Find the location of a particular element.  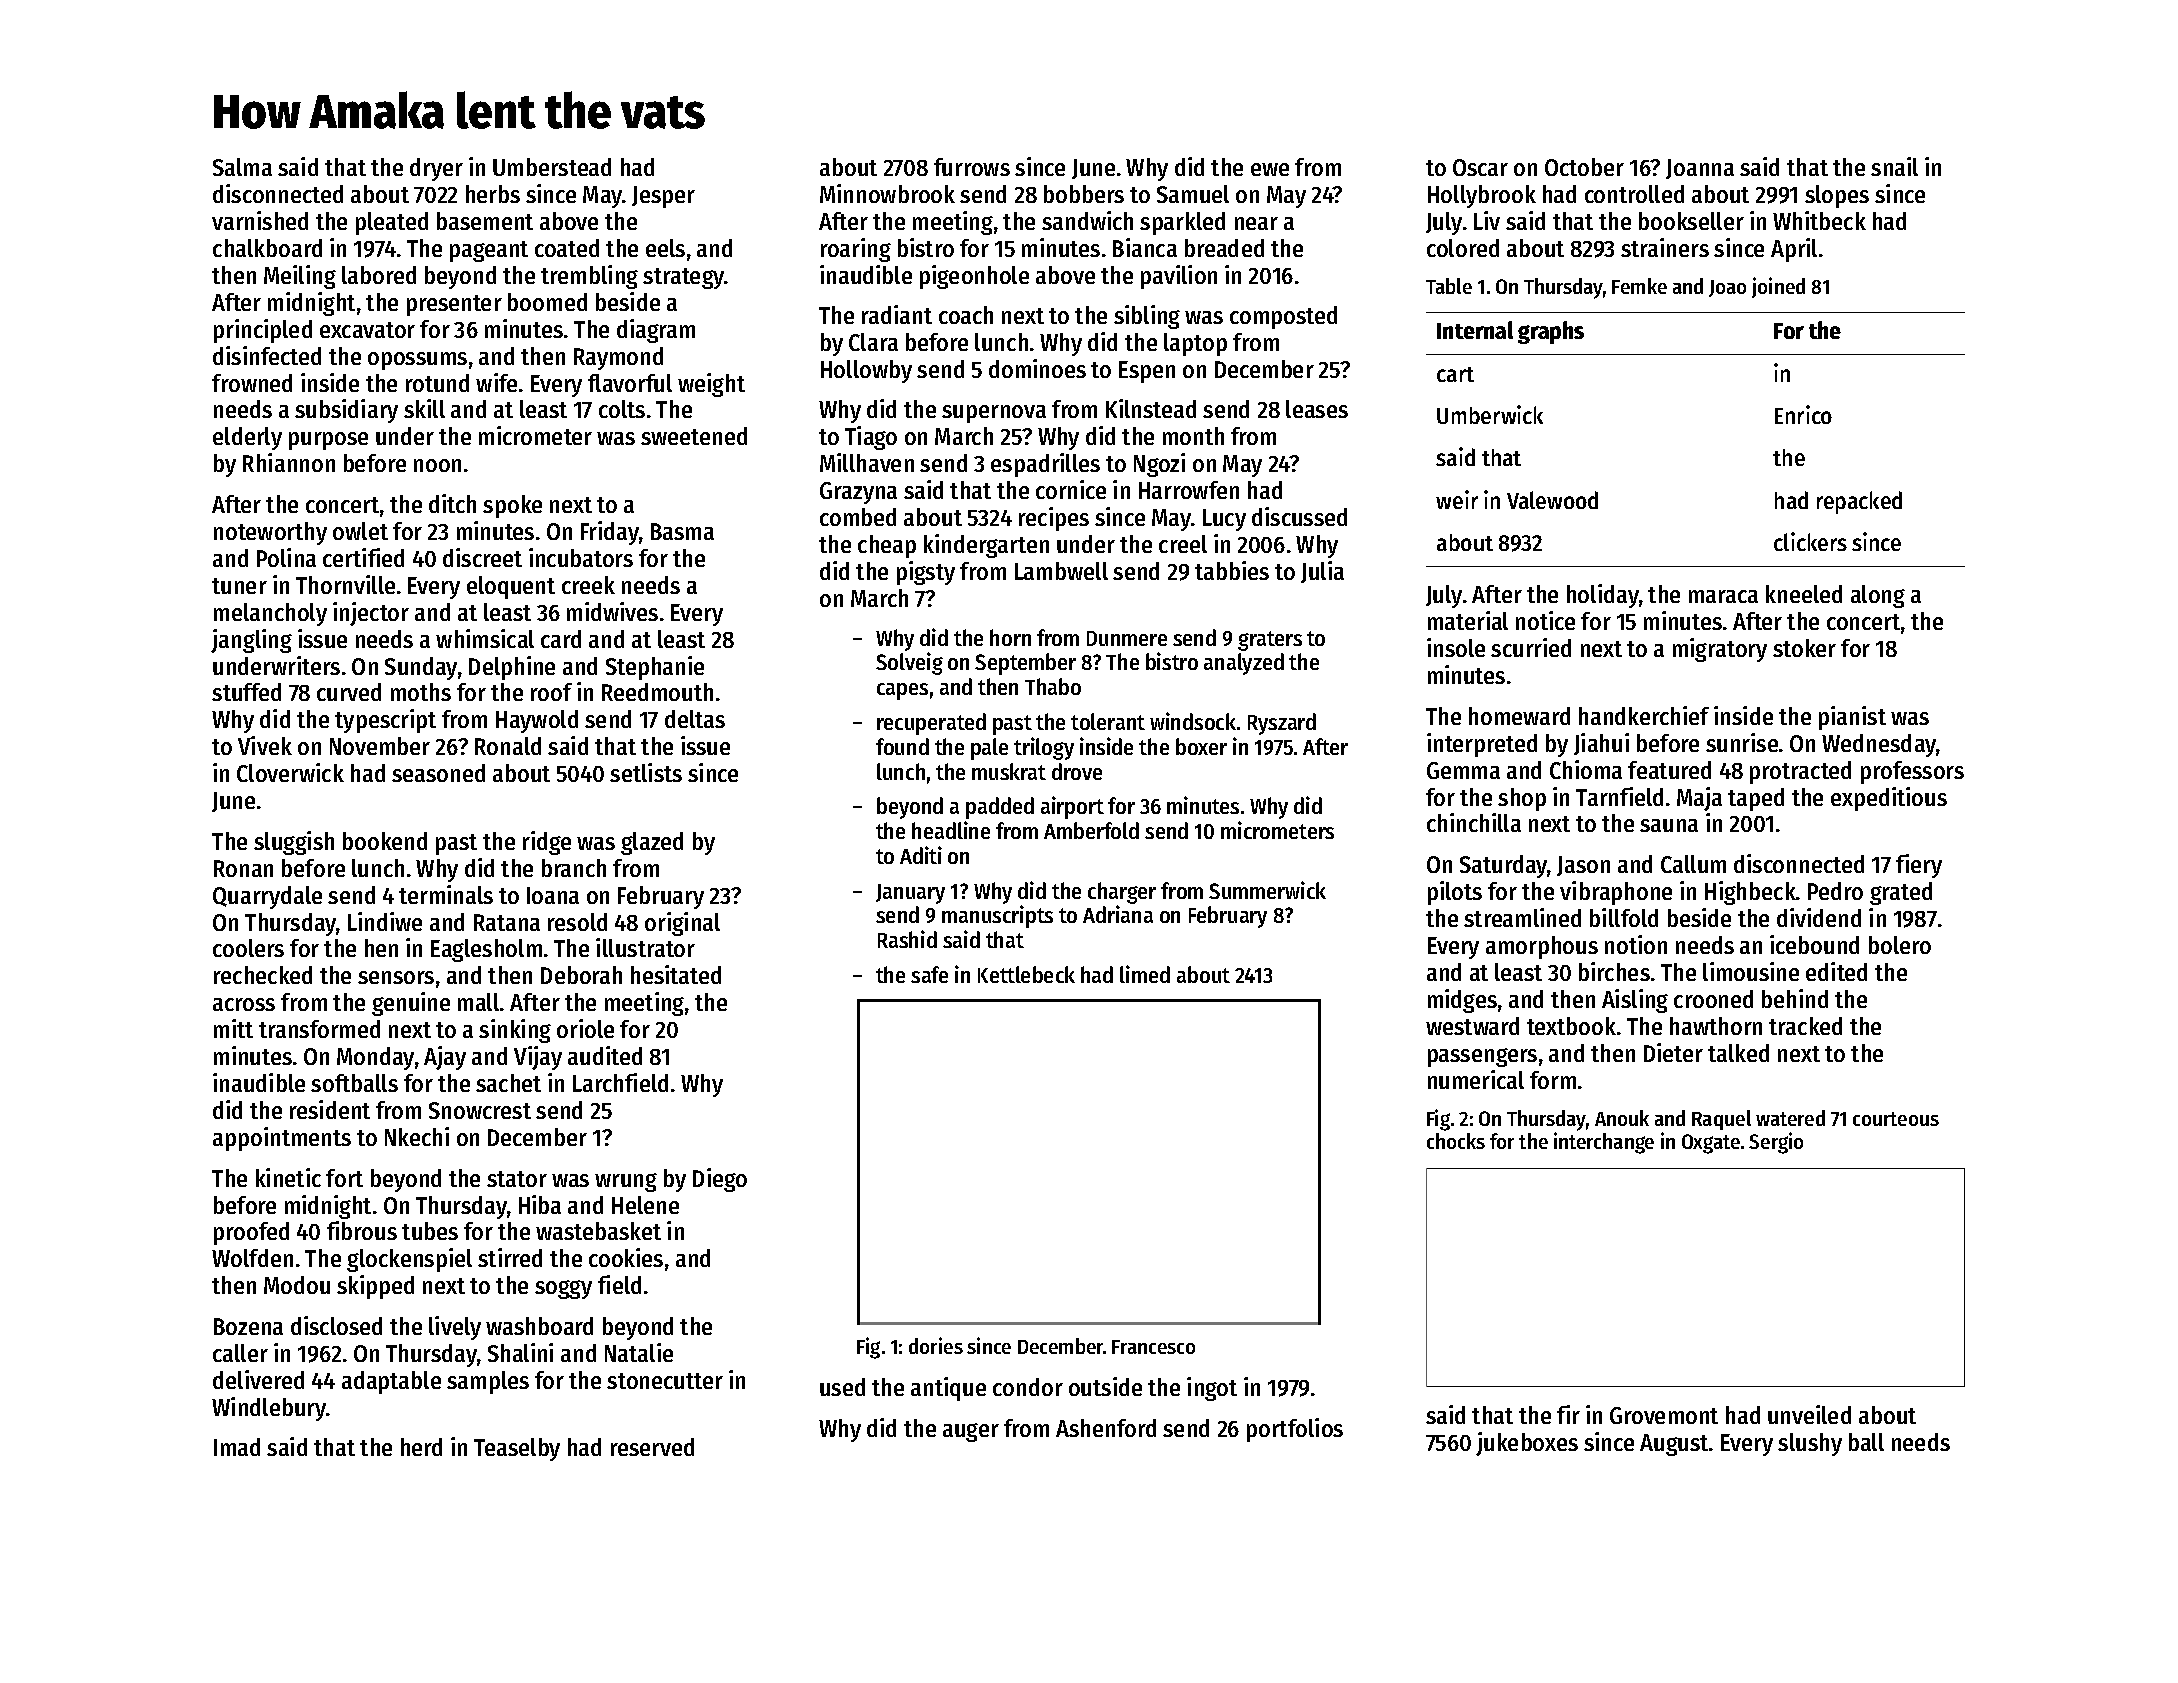

dories is located at coordinates (936, 1345).
